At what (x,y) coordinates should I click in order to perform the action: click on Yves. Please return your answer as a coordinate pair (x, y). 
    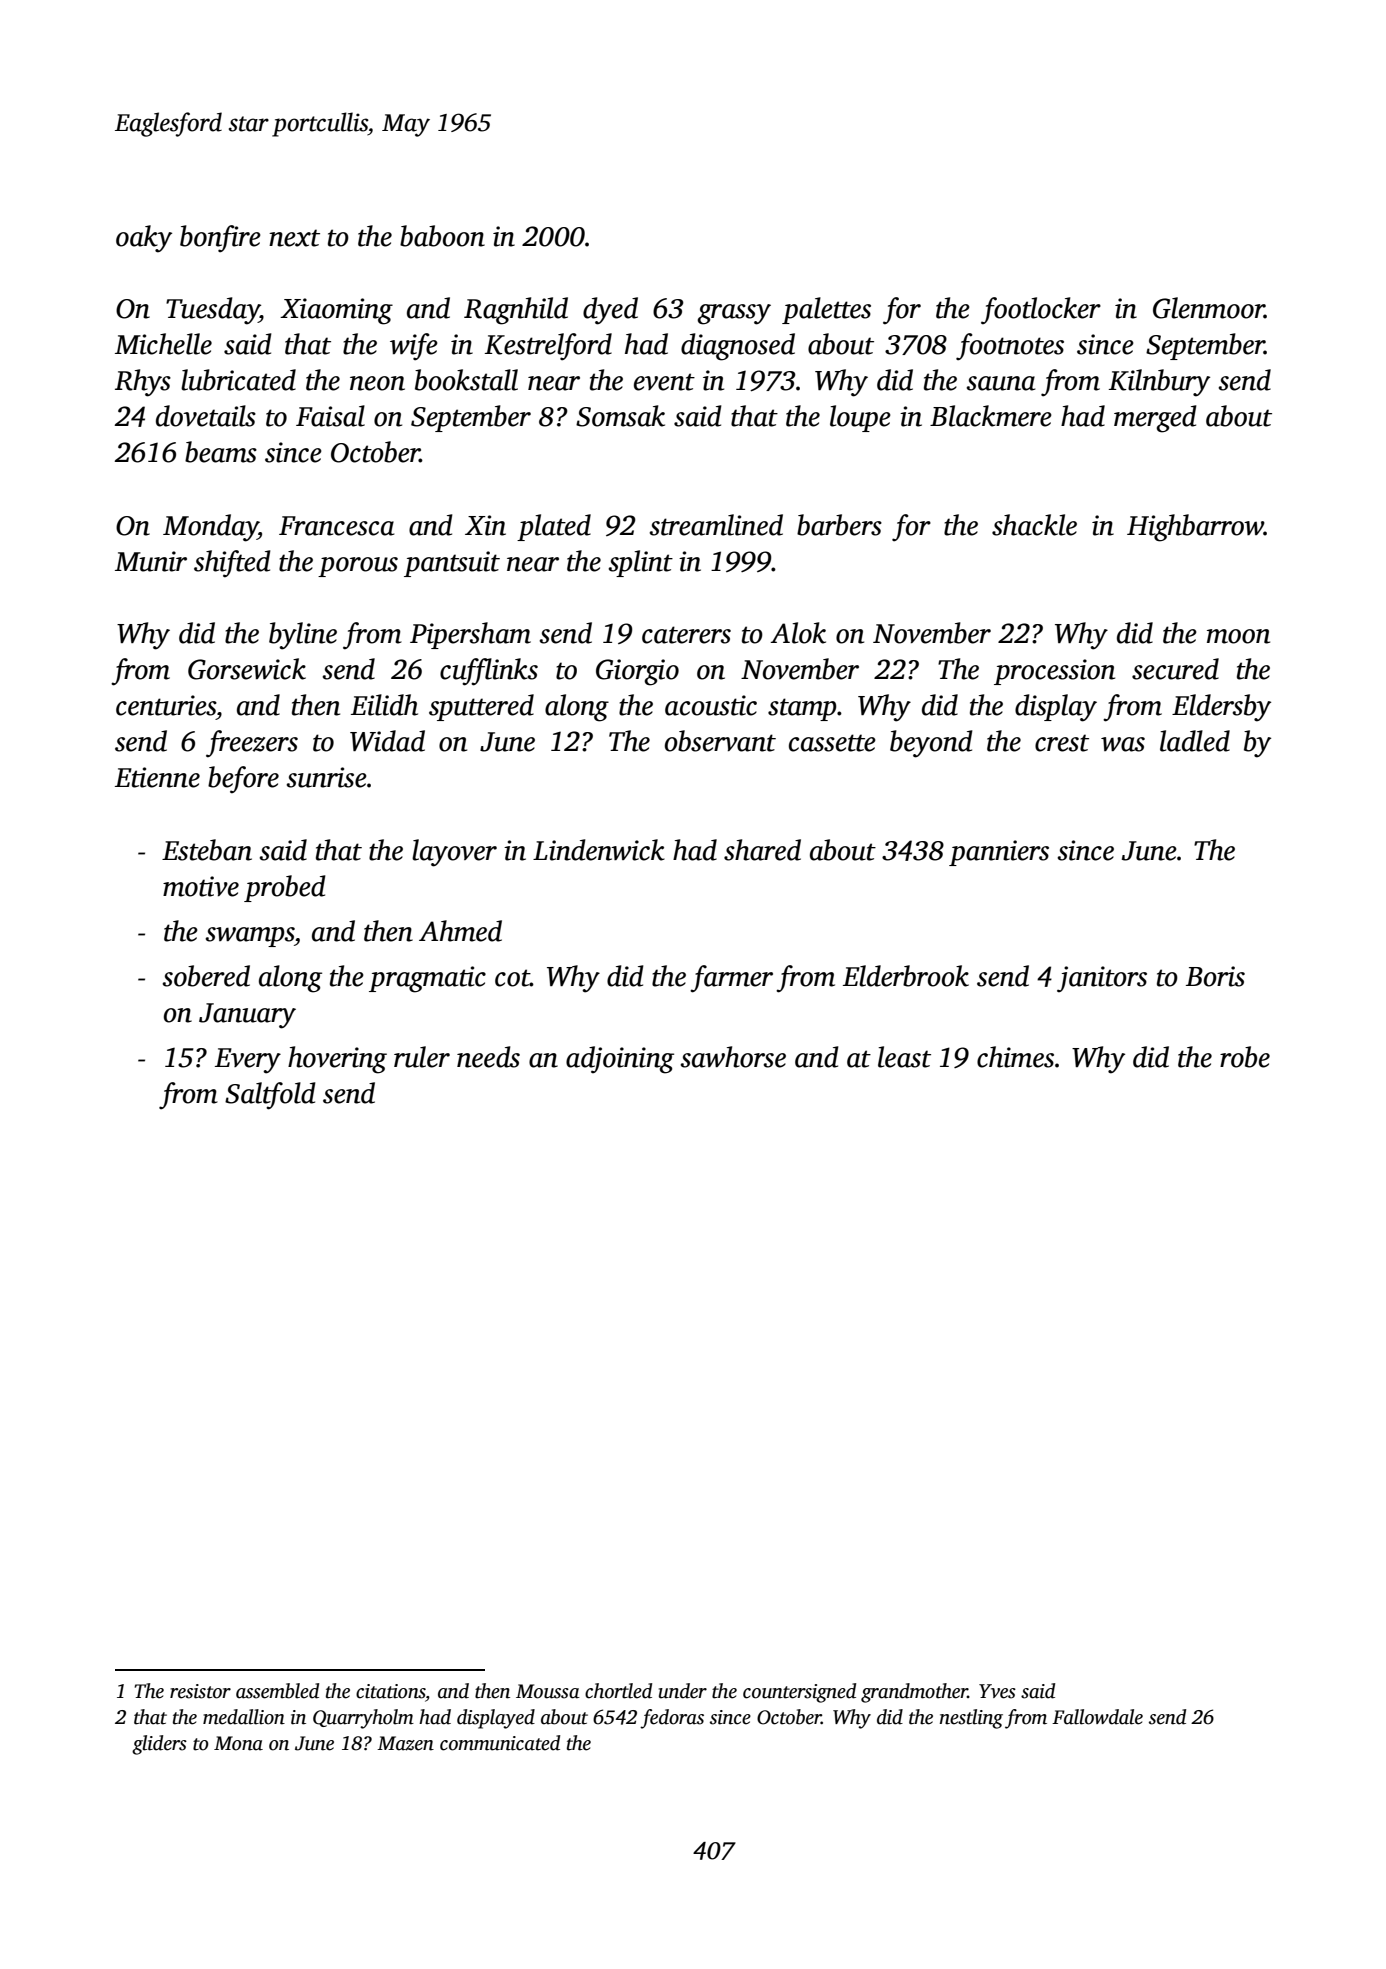
    Looking at the image, I should click on (997, 1691).
